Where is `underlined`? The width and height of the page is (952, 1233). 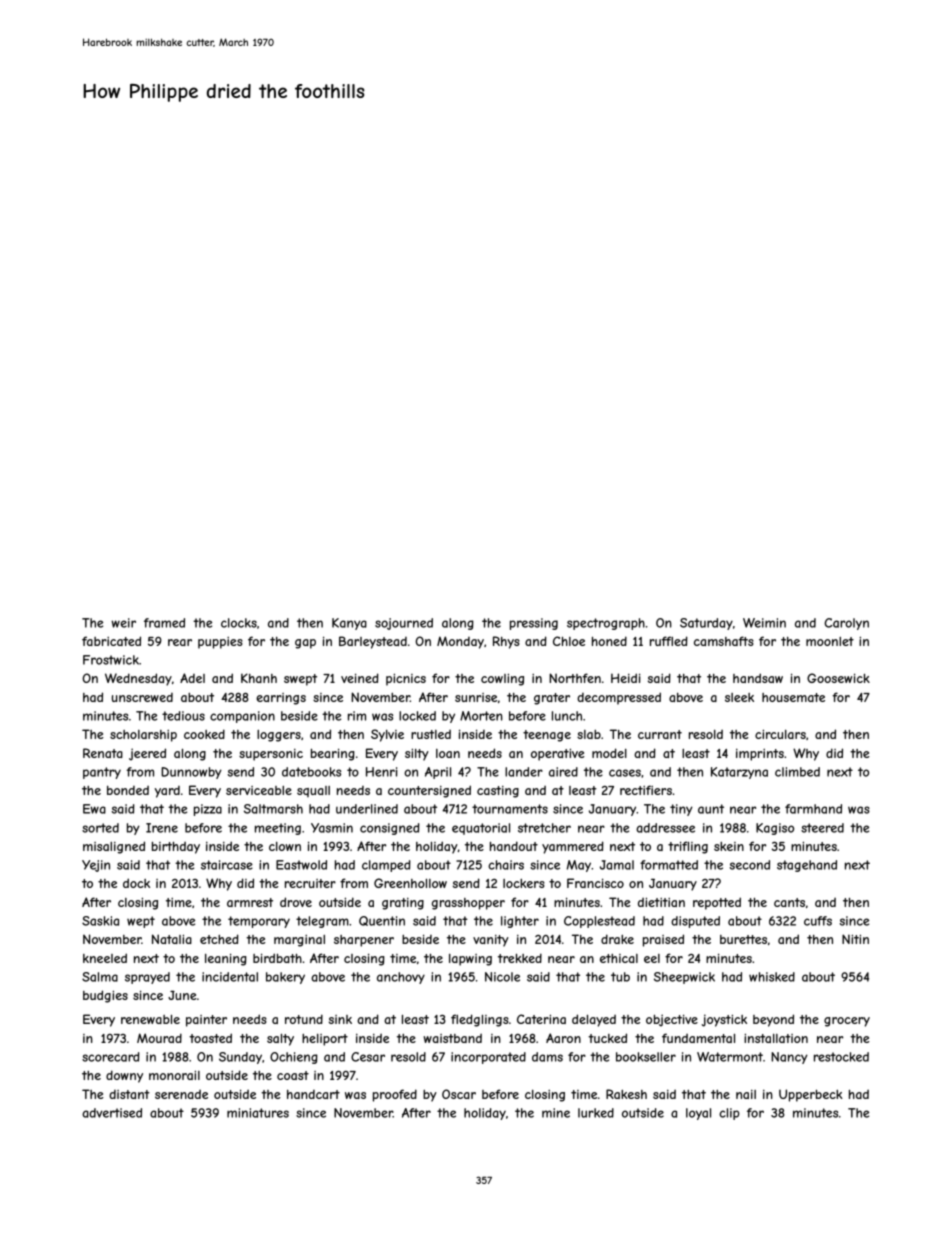
underlined is located at coordinates (367, 809).
